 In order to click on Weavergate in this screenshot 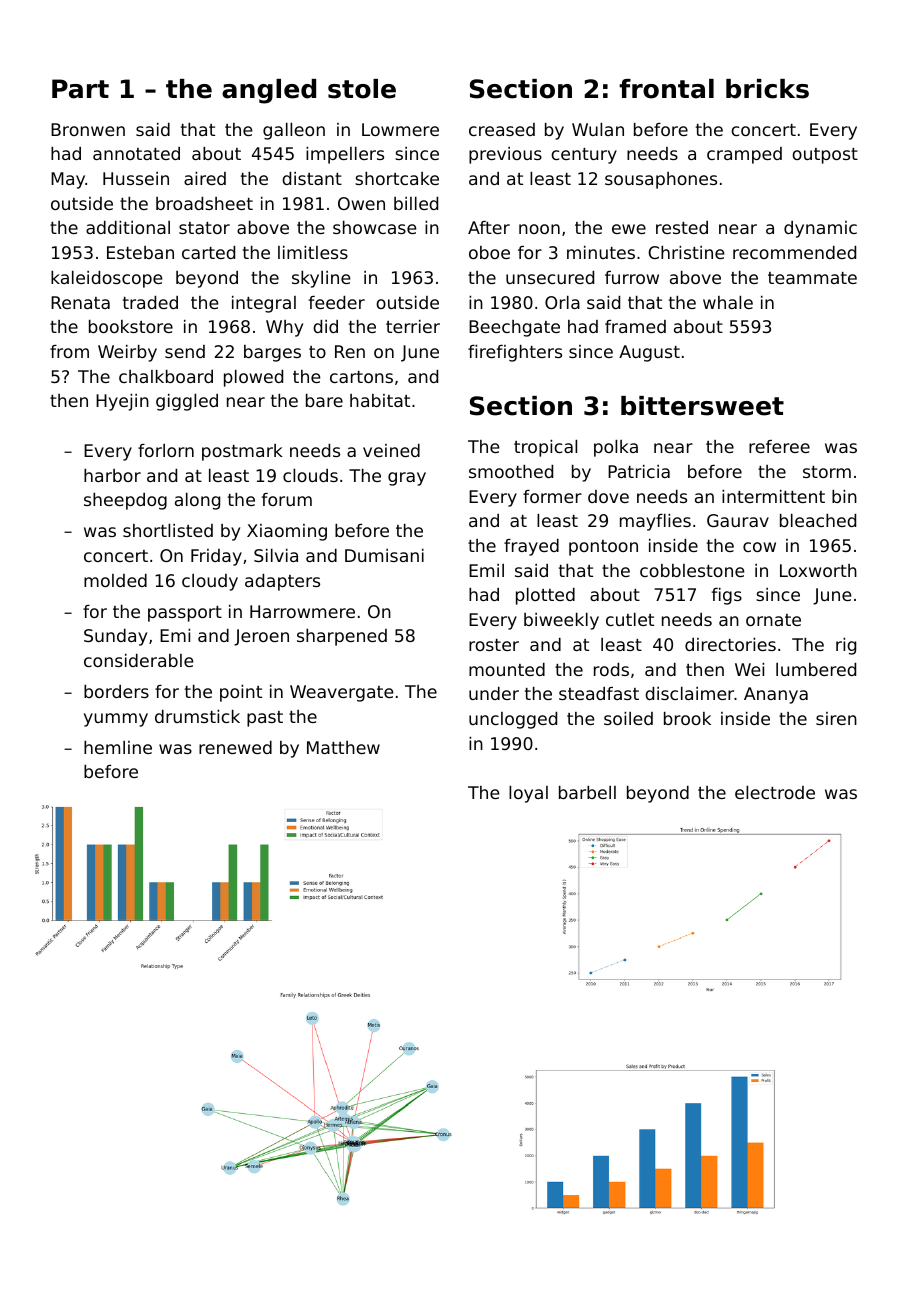, I will do `click(341, 693)`.
